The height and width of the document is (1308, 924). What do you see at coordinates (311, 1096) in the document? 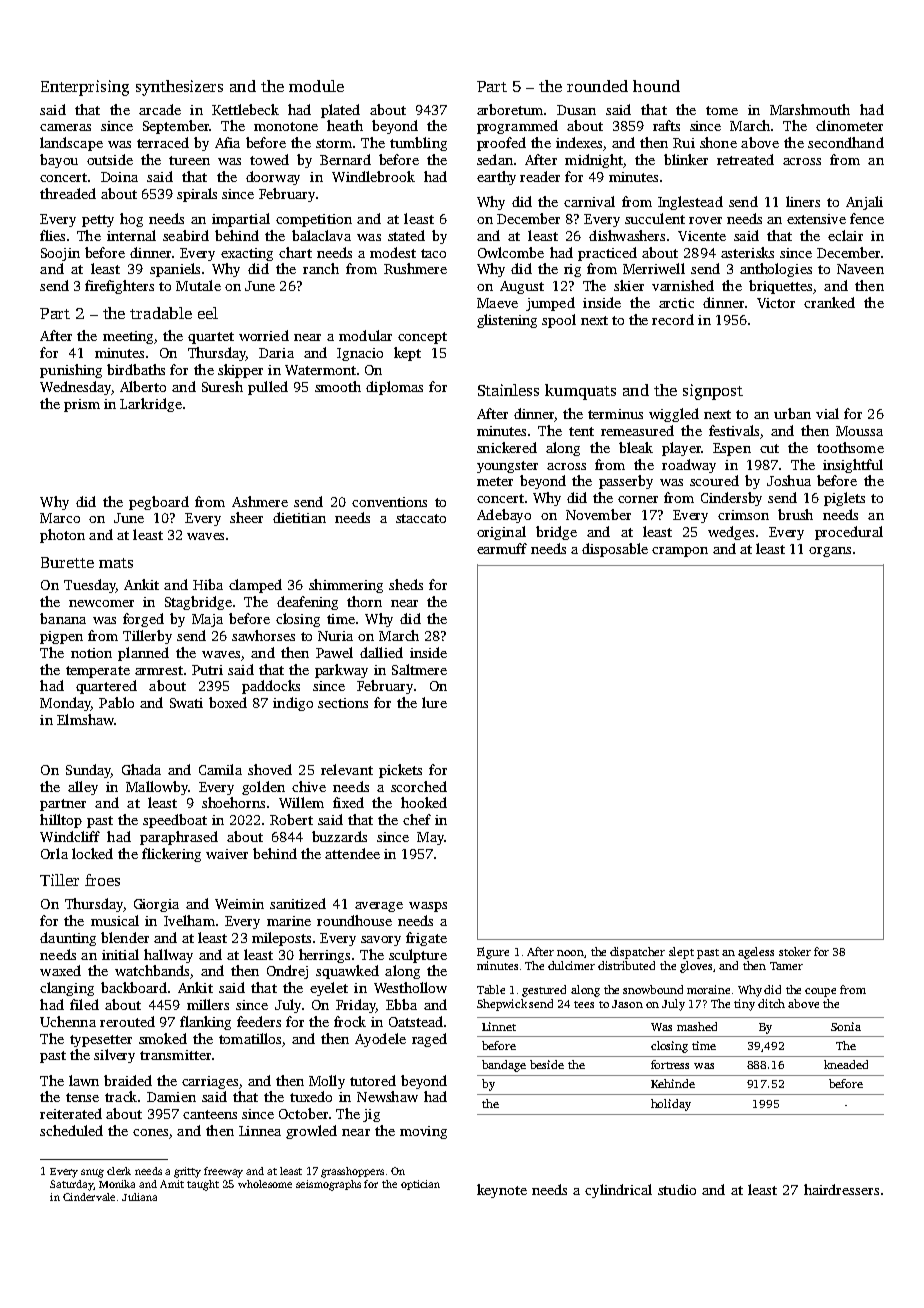
I see `tuxedo` at bounding box center [311, 1096].
